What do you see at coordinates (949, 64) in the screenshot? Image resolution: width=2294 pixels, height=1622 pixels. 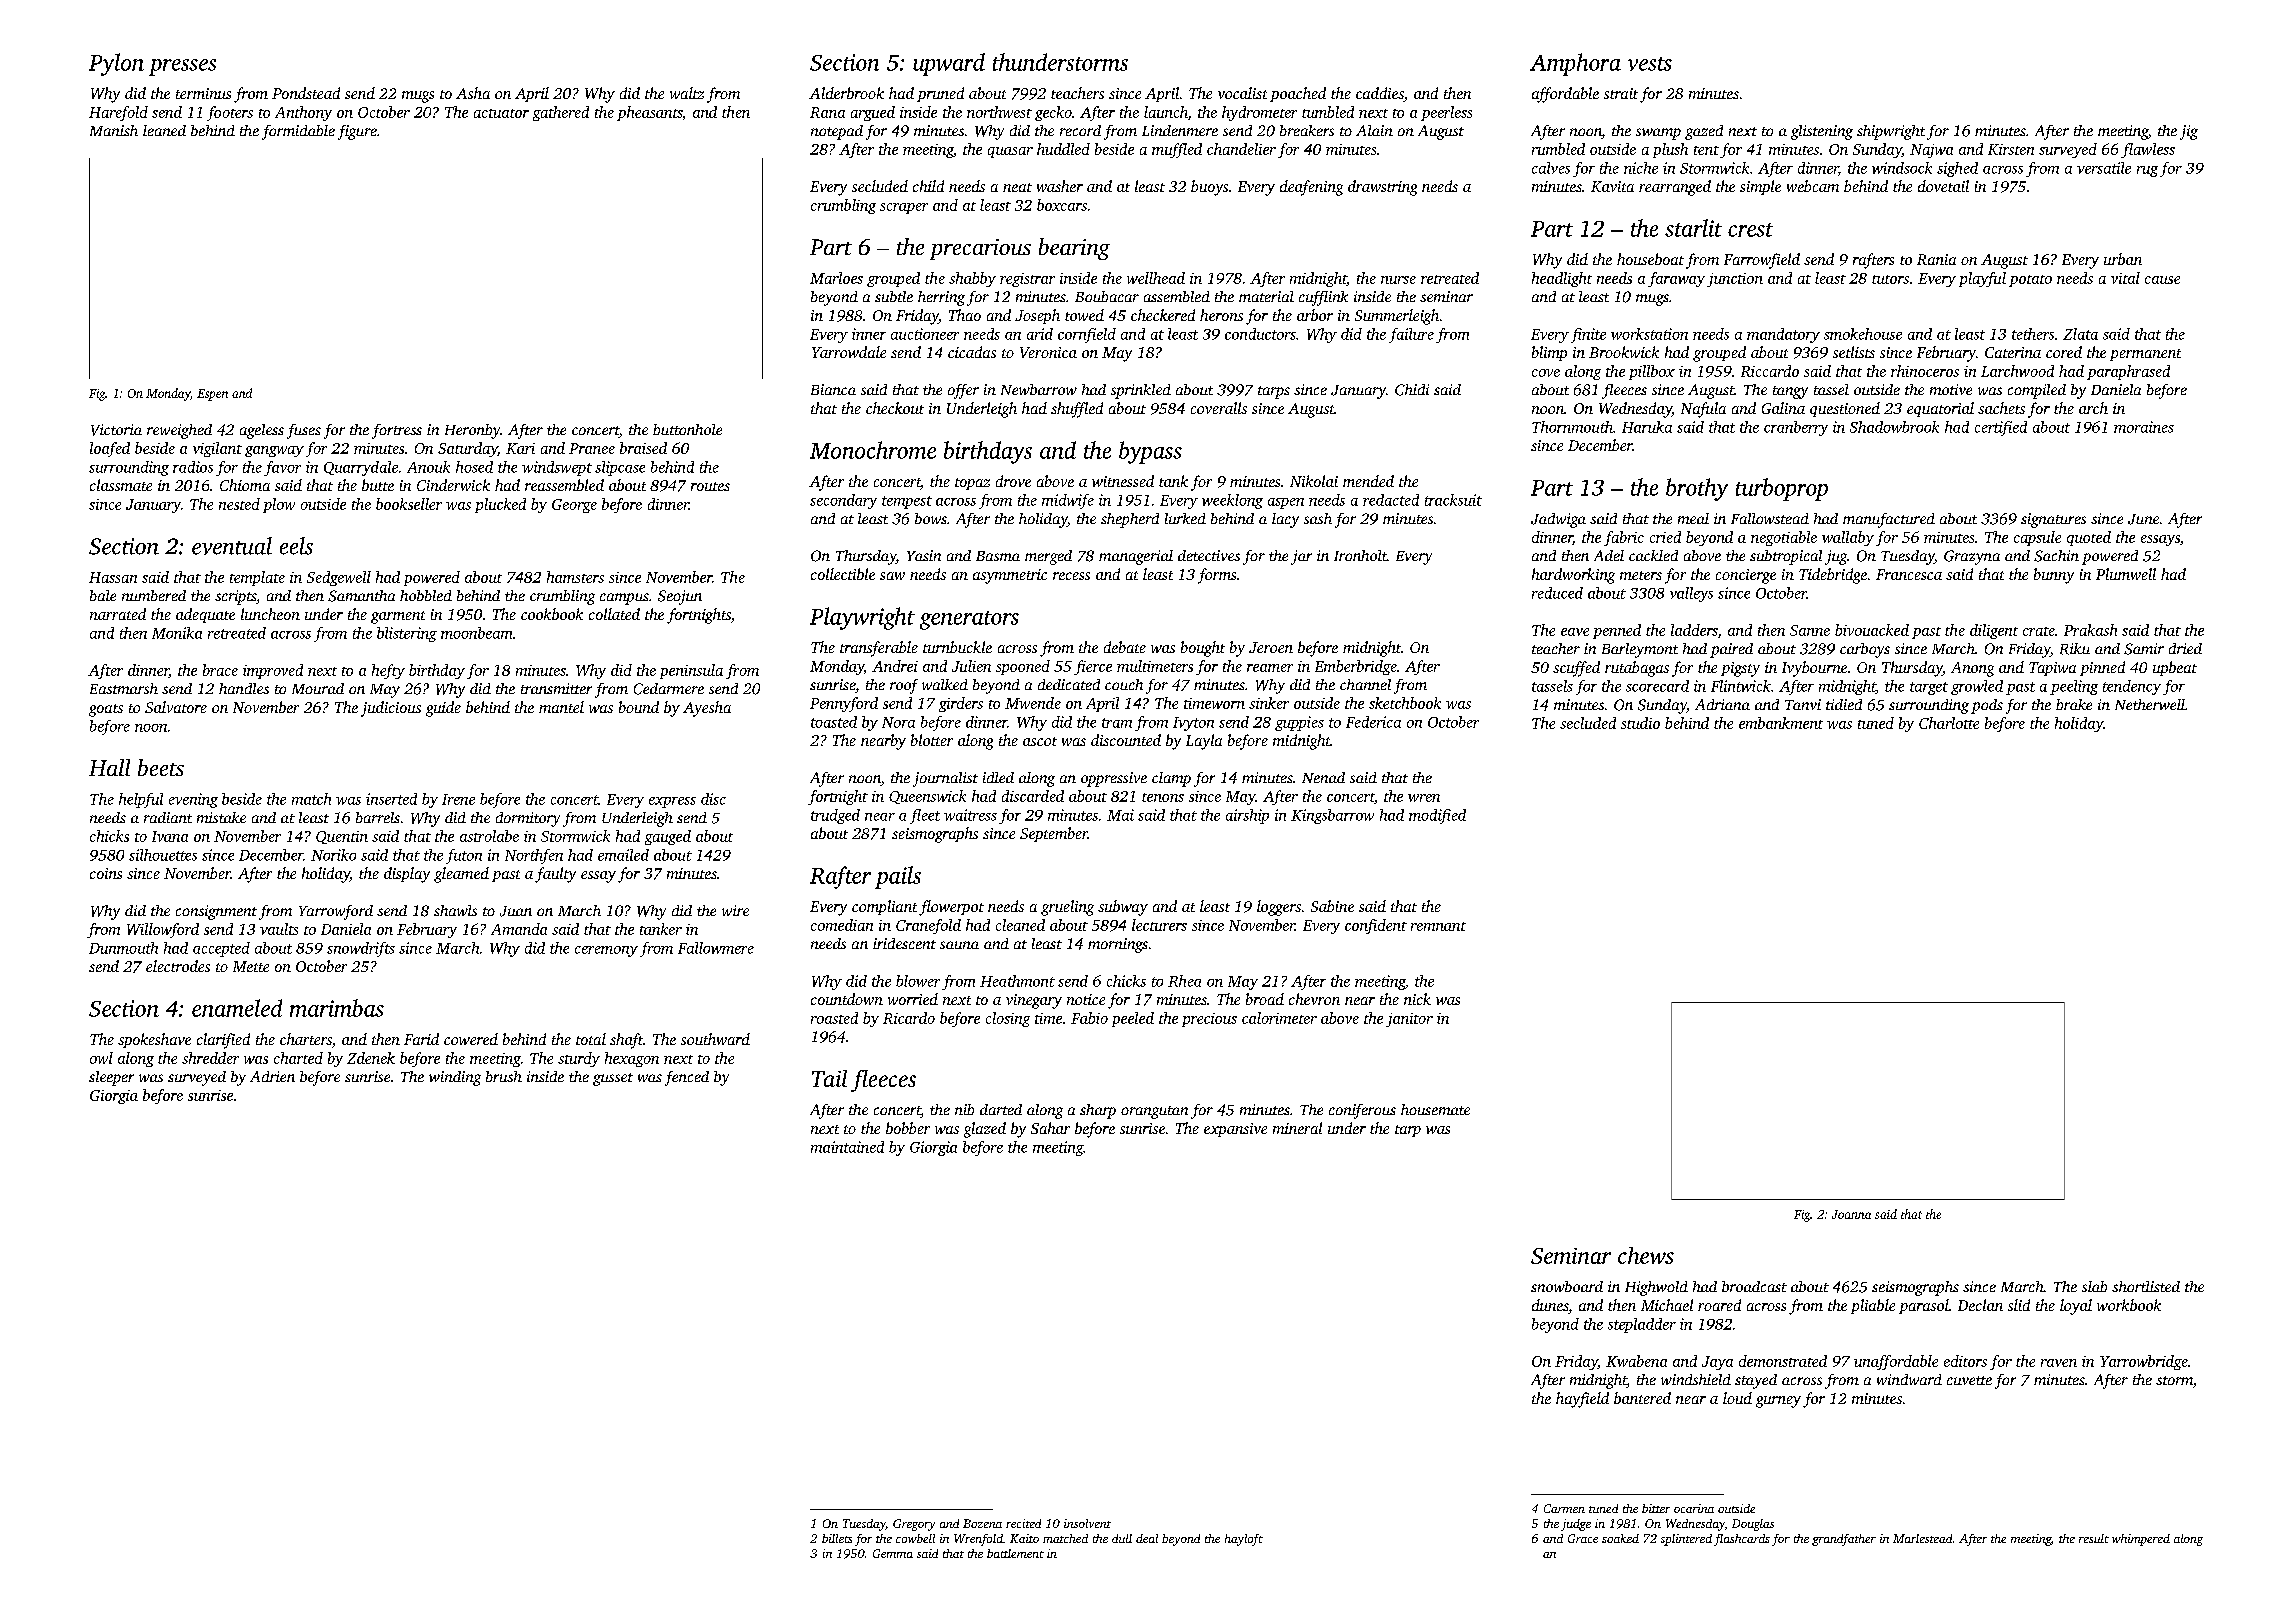 I see `upward` at bounding box center [949, 64].
